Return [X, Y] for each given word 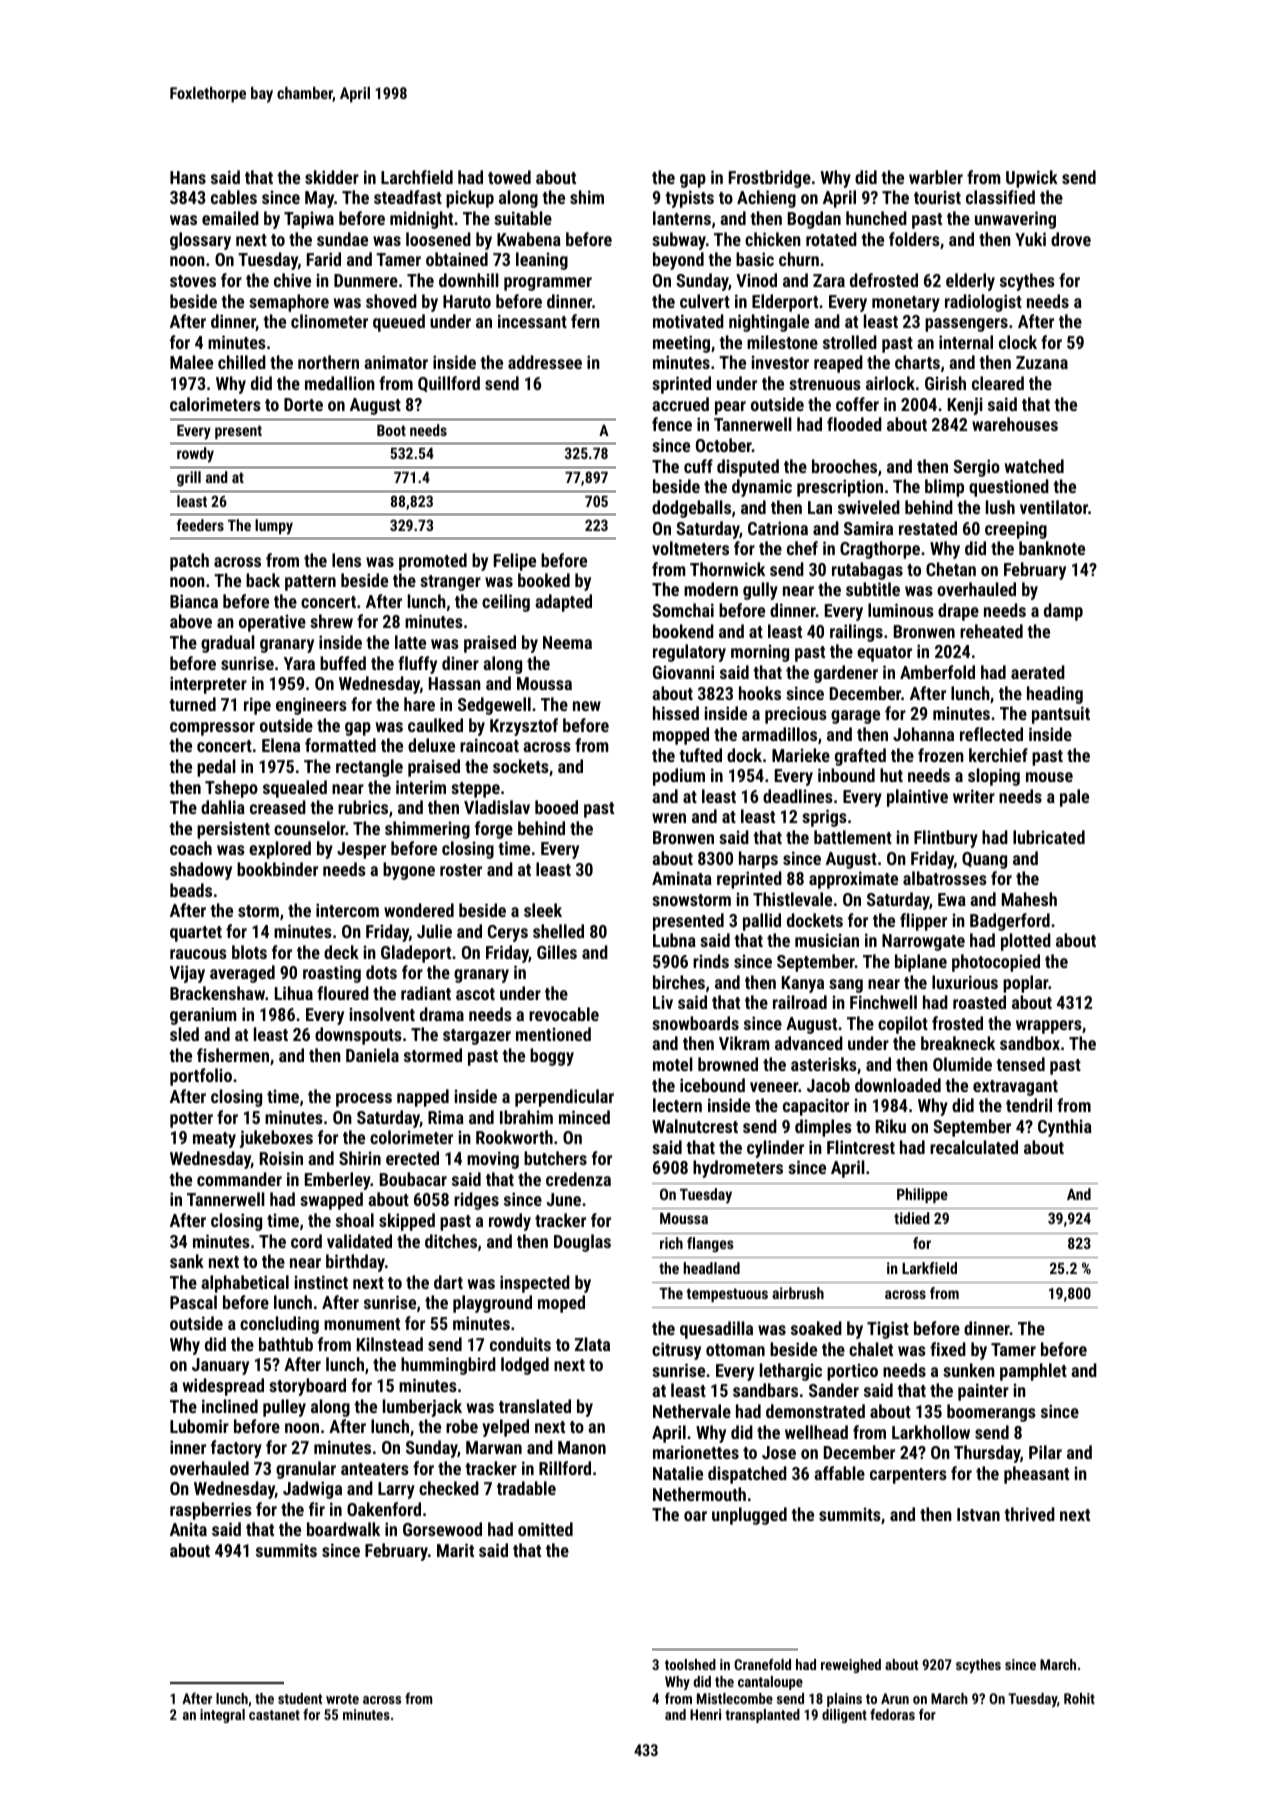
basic [755, 259]
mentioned [553, 1034]
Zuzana [1042, 362]
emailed [230, 218]
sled [184, 1034]
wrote [342, 1699]
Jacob [828, 1085]
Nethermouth [699, 1494]
